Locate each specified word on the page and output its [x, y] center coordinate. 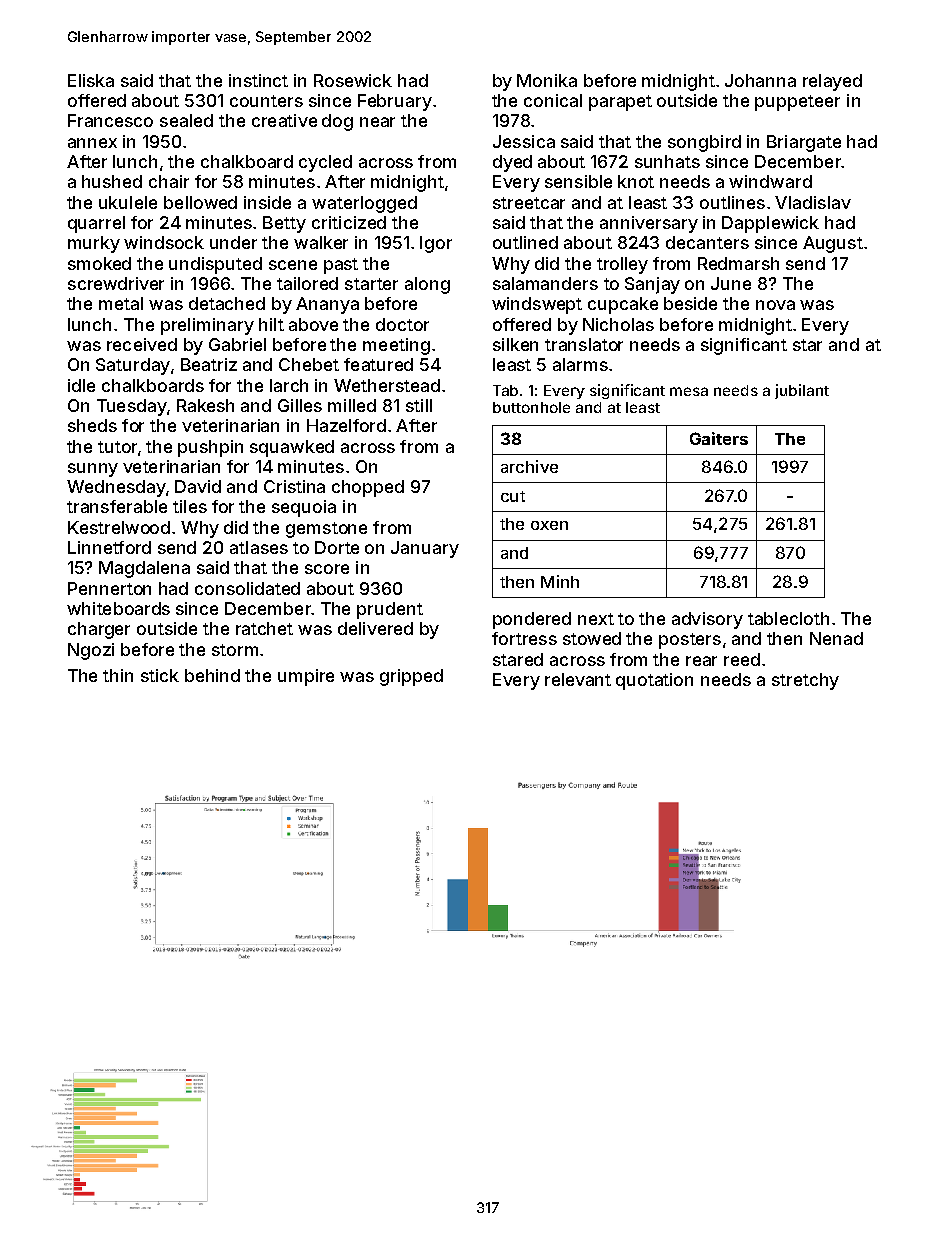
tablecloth [788, 618]
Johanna [760, 80]
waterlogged [364, 204]
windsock [164, 242]
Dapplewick [770, 224]
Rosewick [353, 80]
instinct [258, 80]
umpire [306, 677]
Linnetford [109, 547]
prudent [390, 610]
